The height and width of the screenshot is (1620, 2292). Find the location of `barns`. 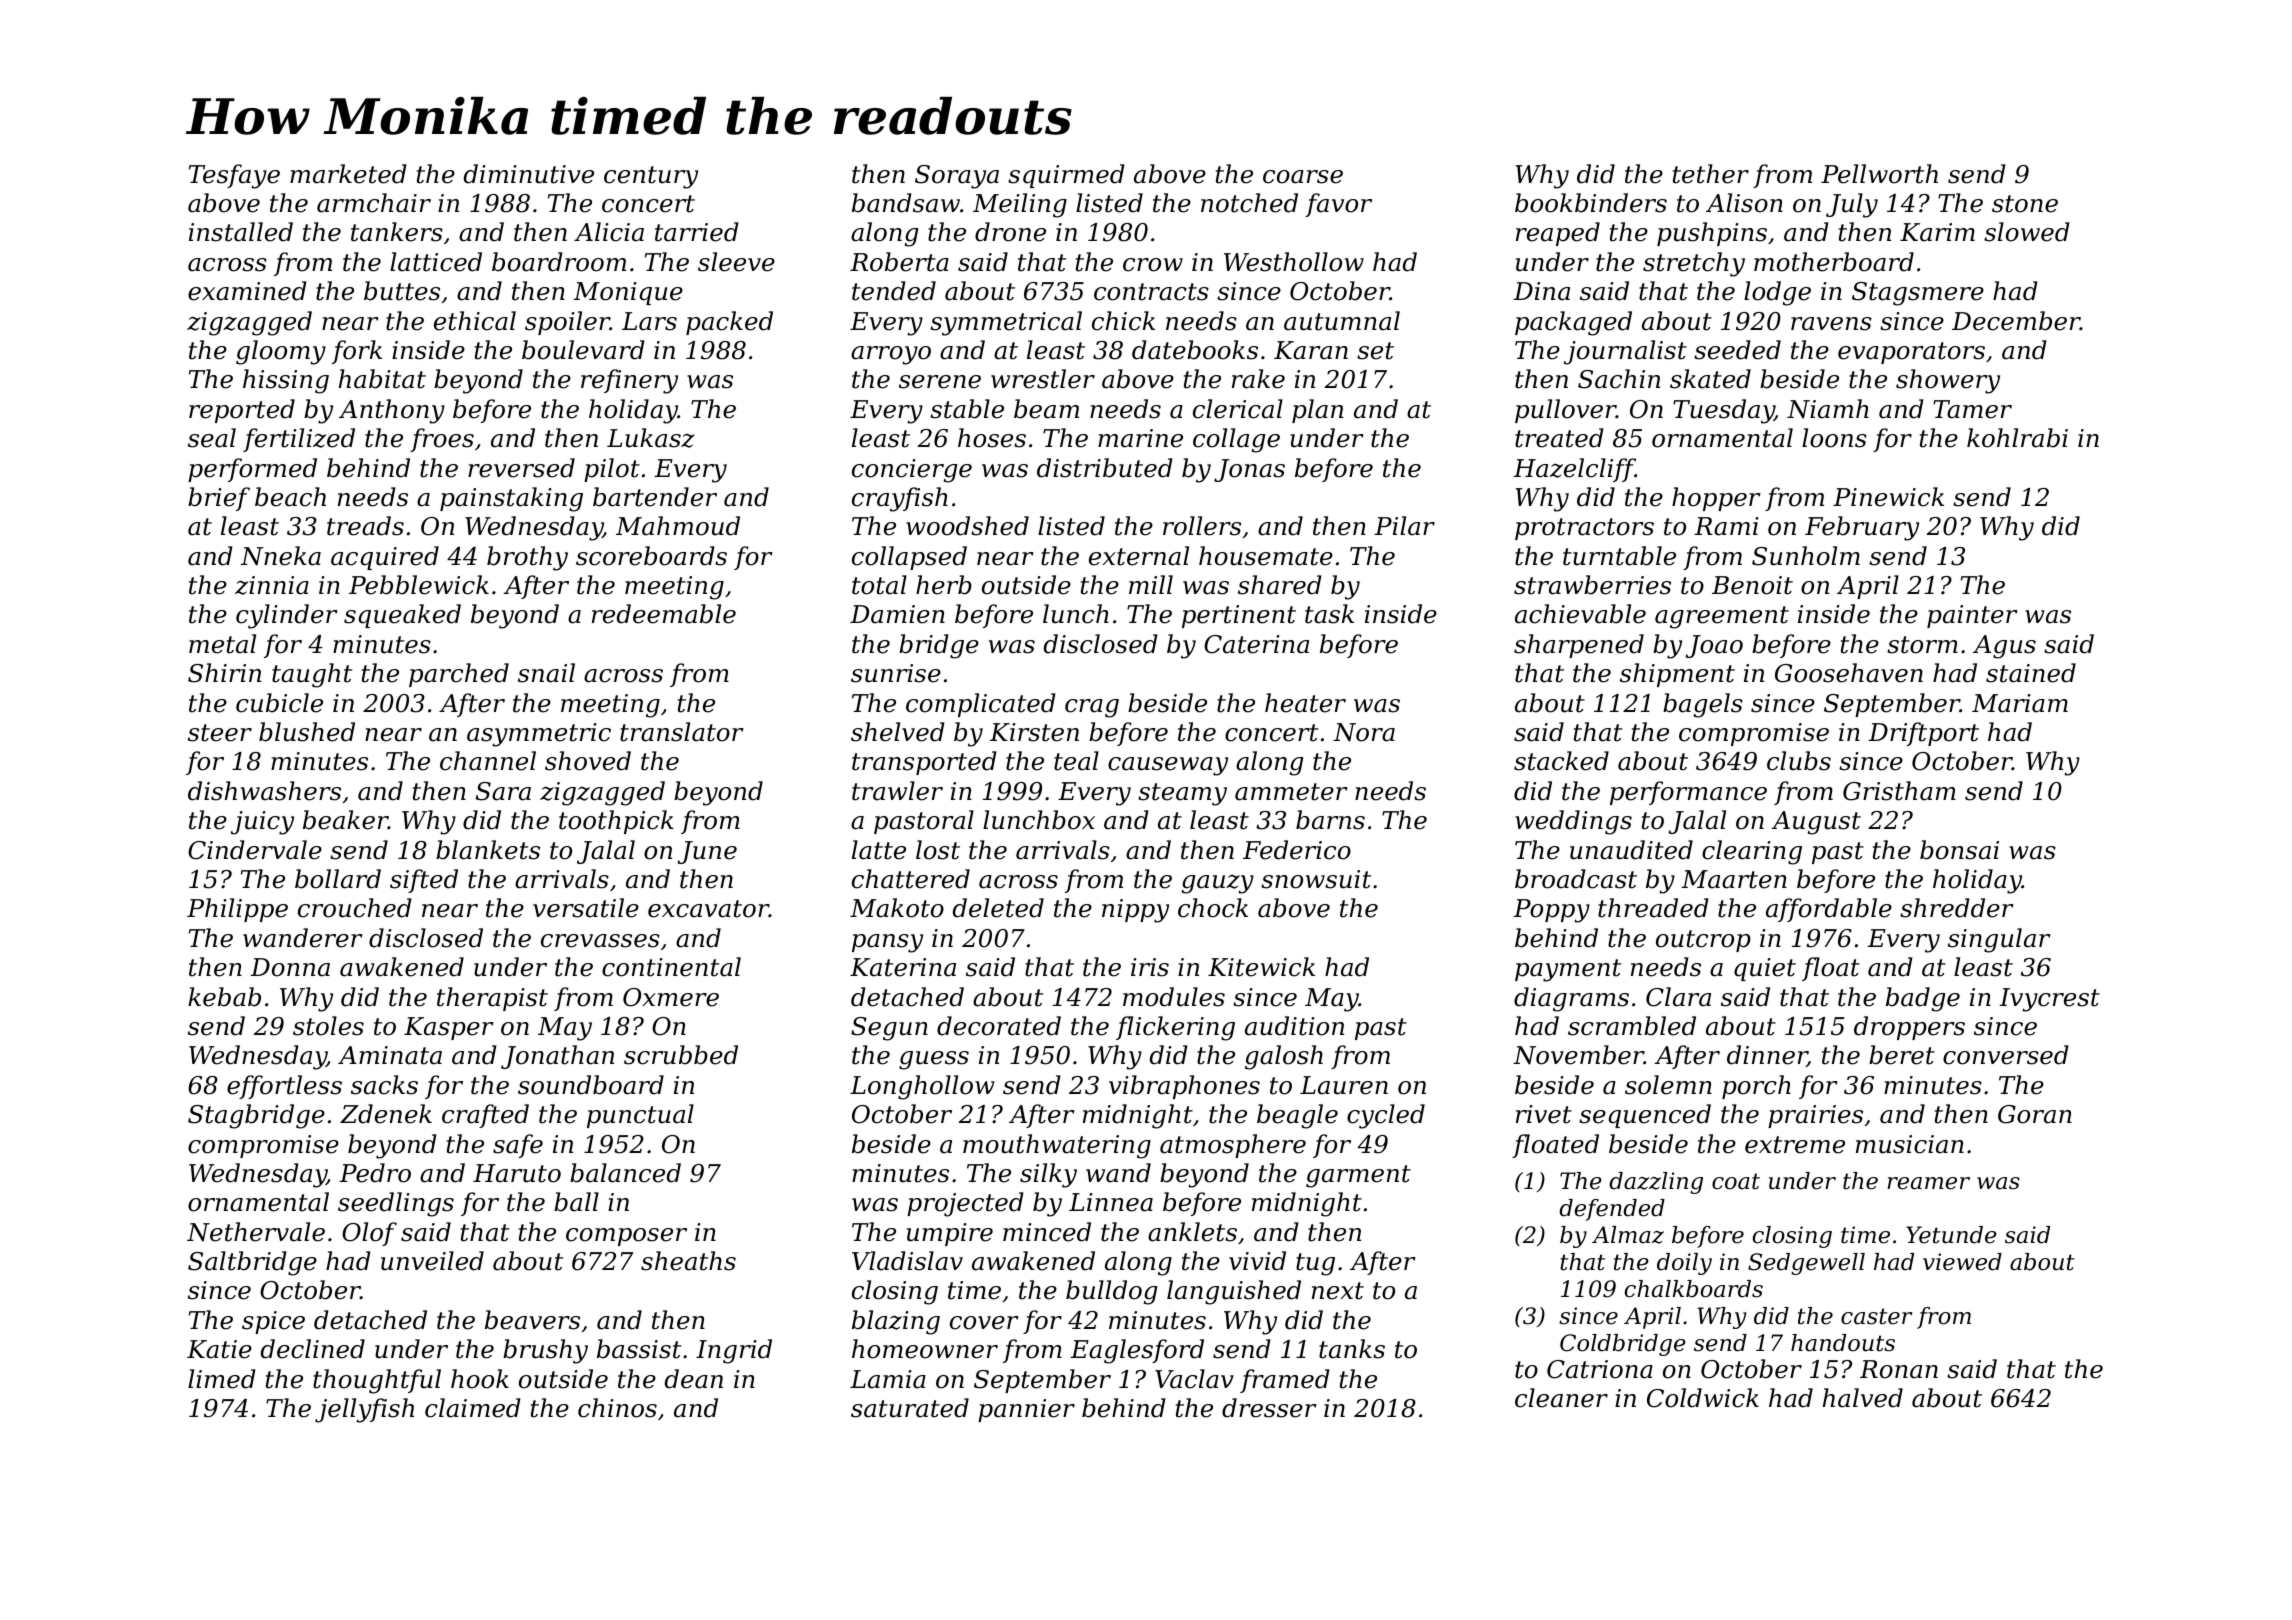

barns is located at coordinates (1330, 820).
